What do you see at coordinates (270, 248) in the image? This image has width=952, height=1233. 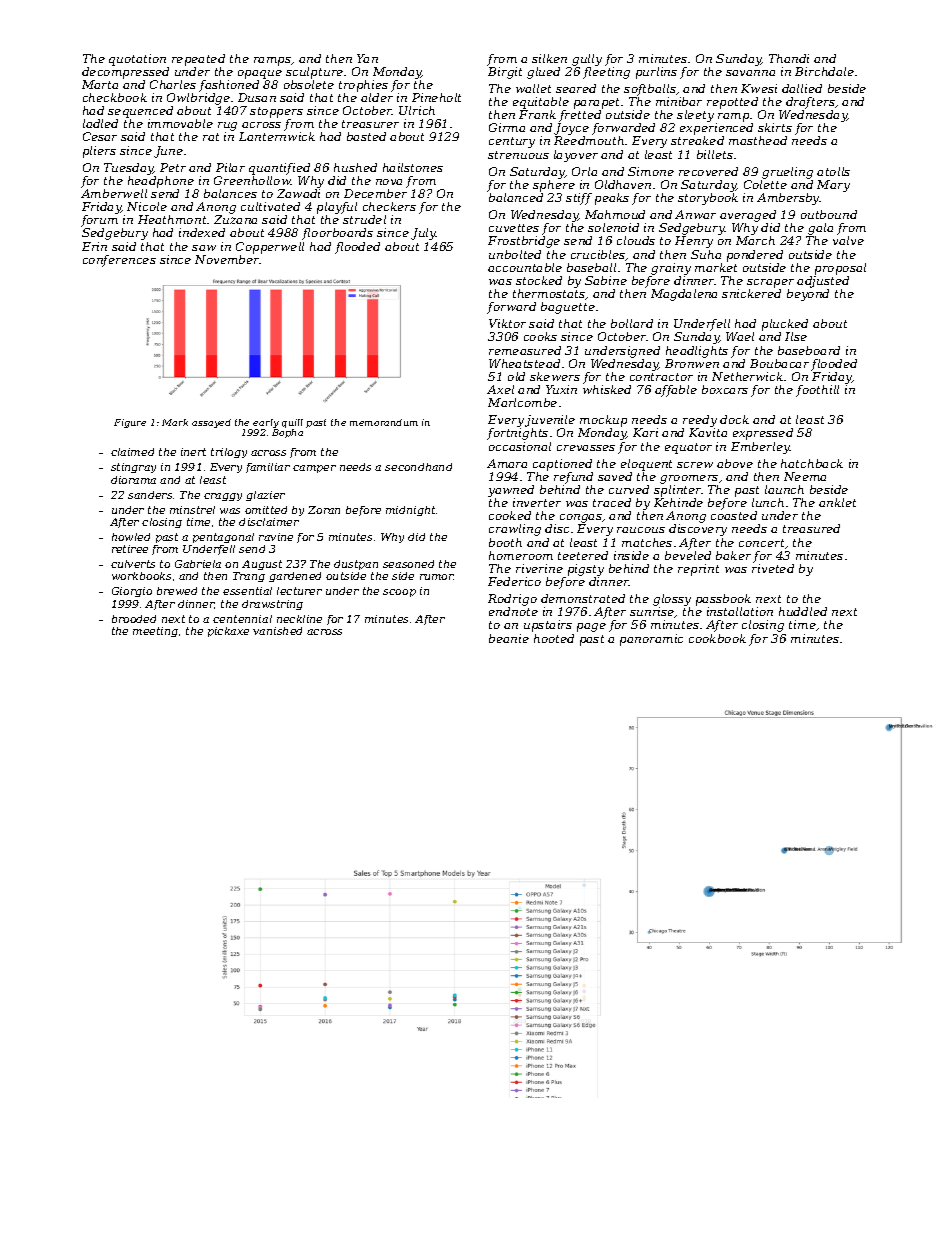 I see `Copperwell` at bounding box center [270, 248].
